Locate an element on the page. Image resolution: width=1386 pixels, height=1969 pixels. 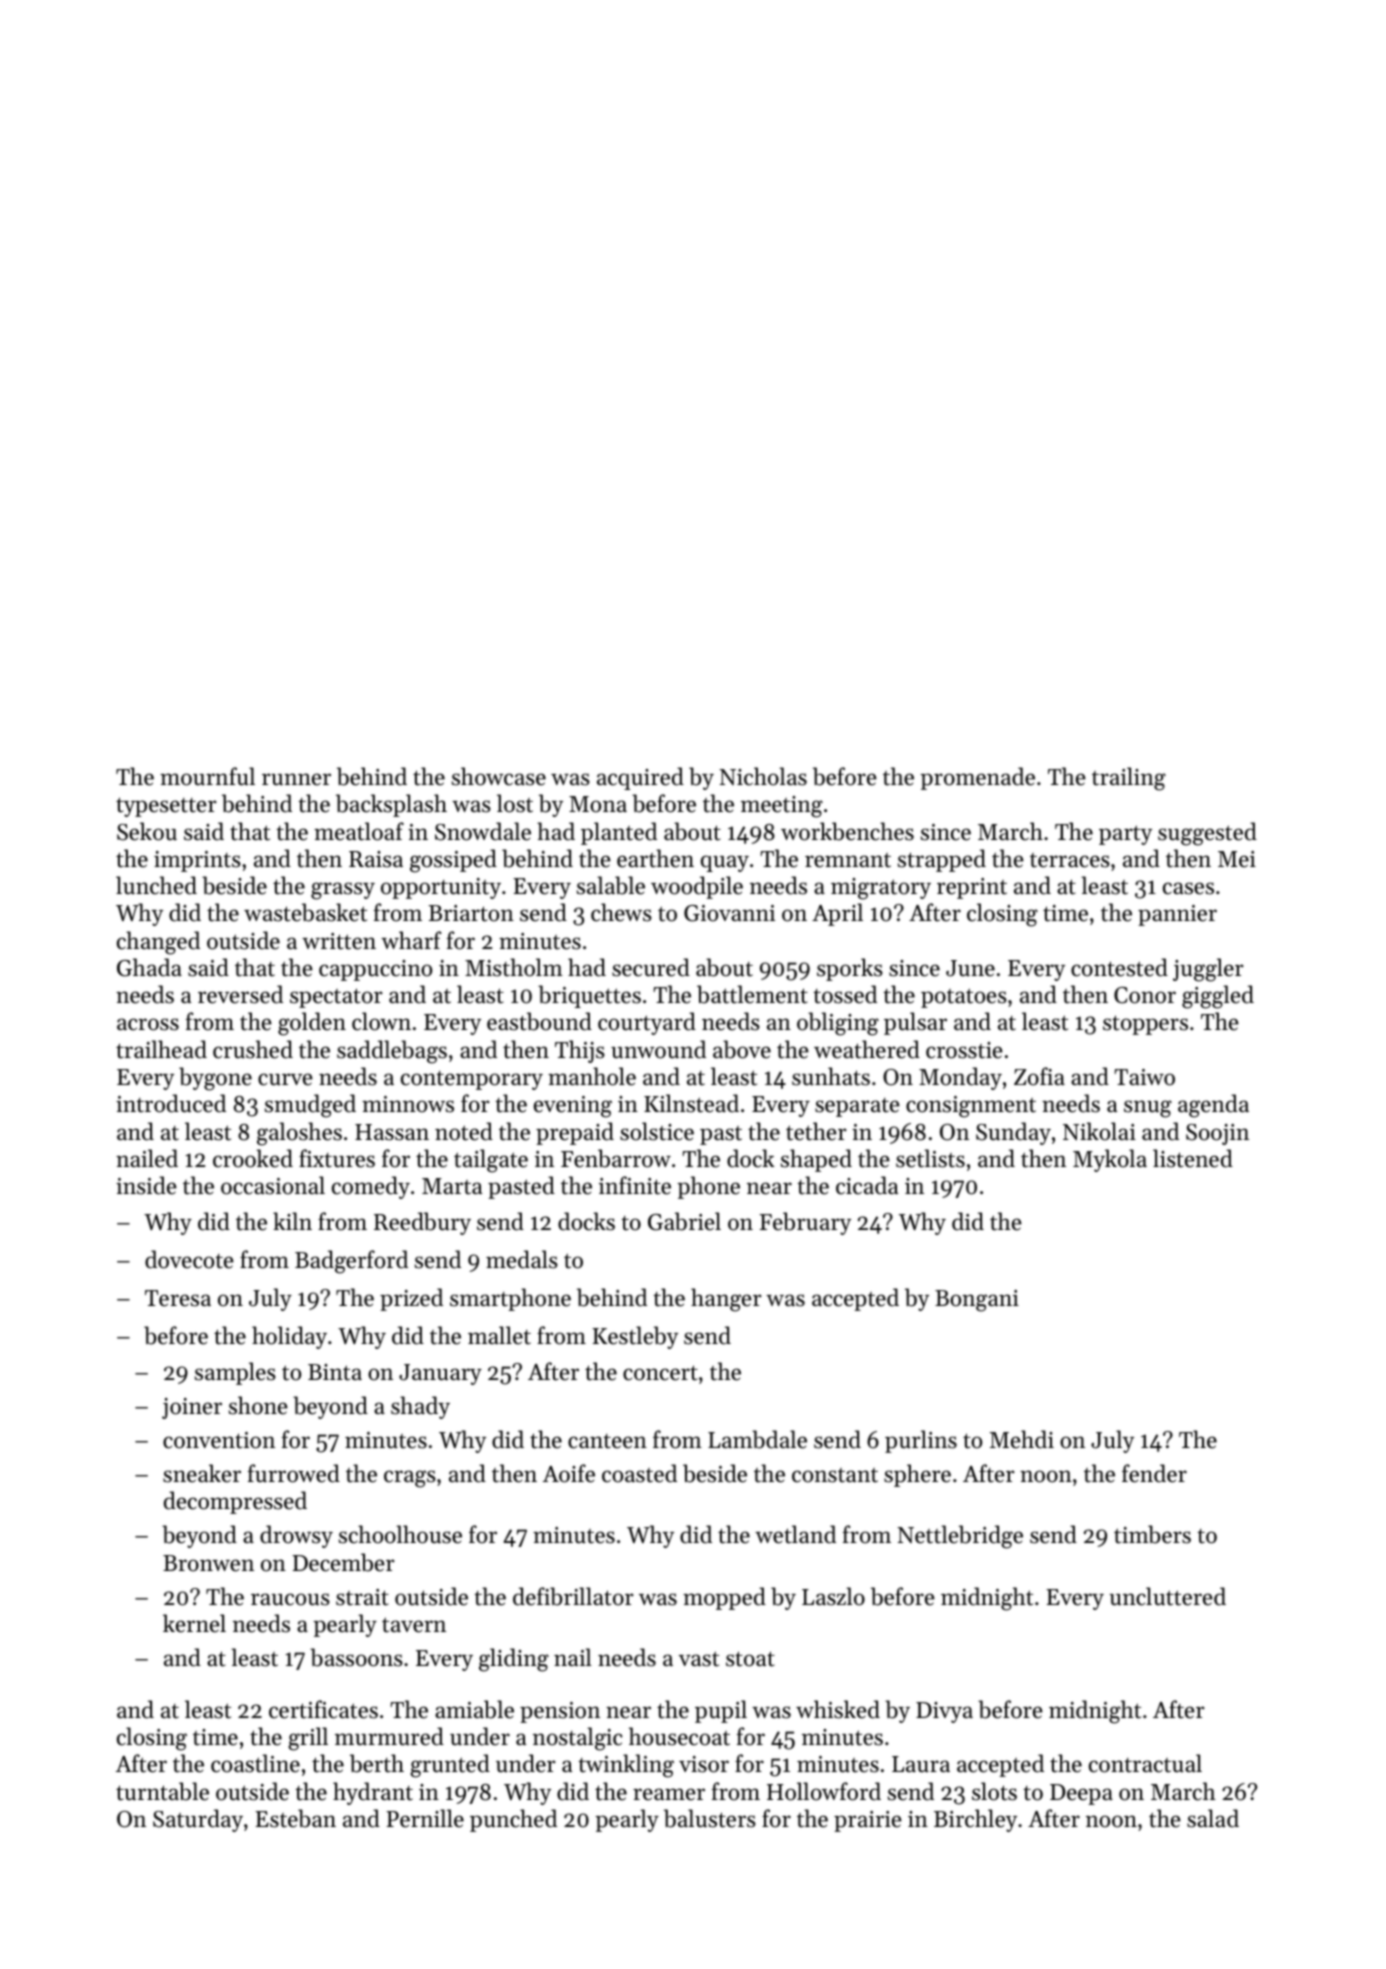
Saturday is located at coordinates (198, 1820).
